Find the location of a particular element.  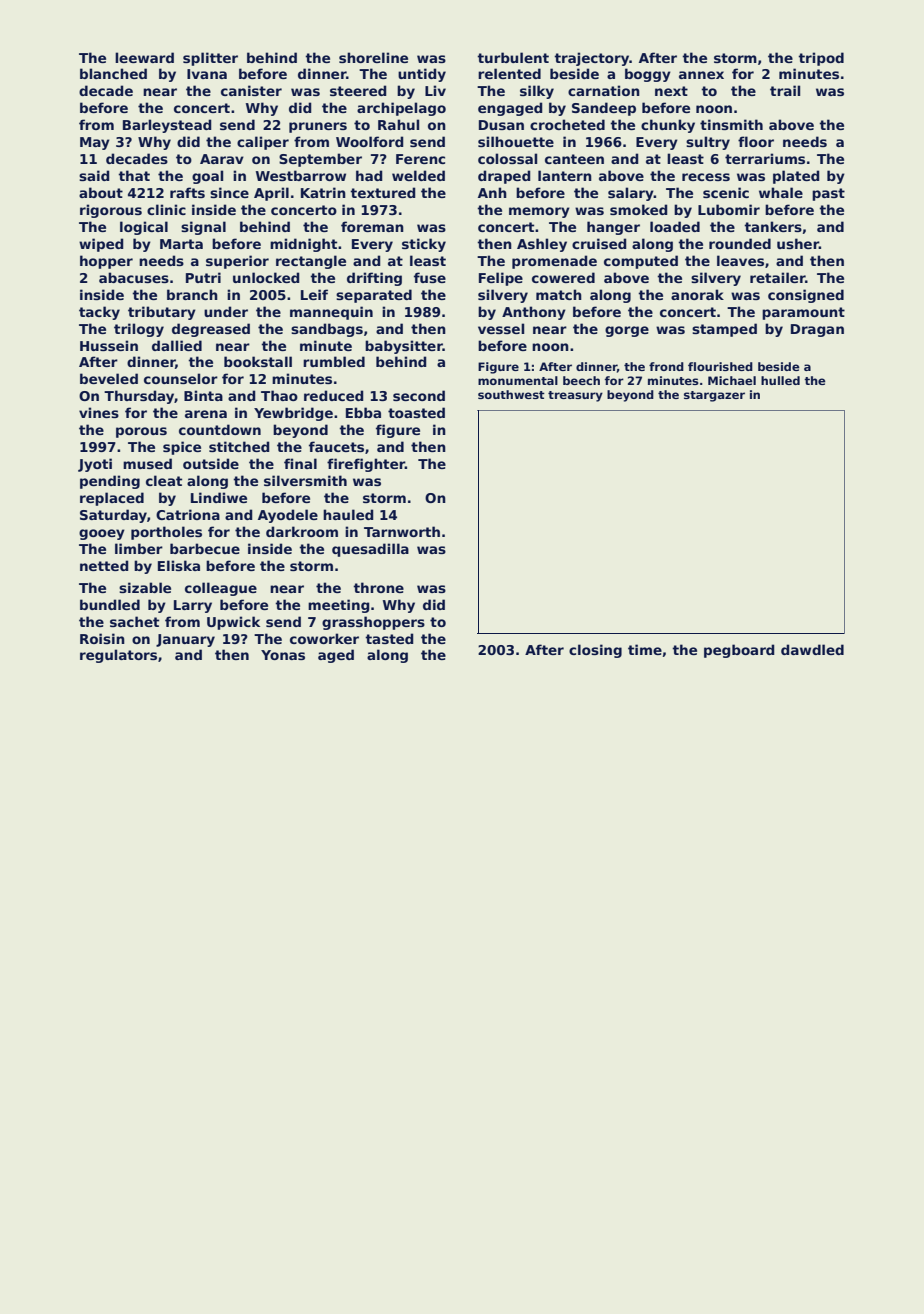

countdown is located at coordinates (220, 429).
